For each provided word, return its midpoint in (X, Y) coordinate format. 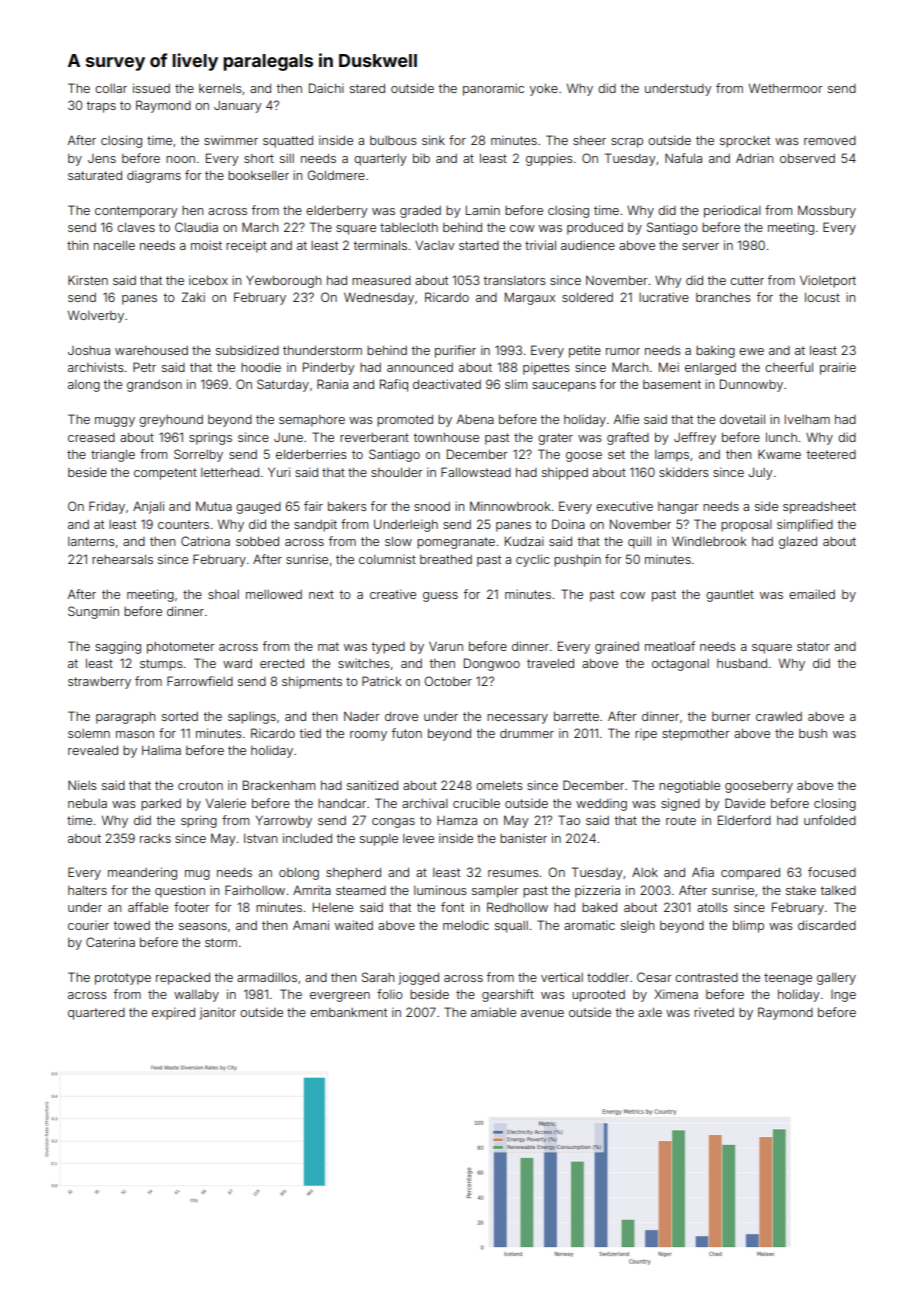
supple (379, 840)
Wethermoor (786, 88)
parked (161, 805)
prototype (123, 979)
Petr (144, 367)
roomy (368, 736)
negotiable (689, 786)
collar (111, 88)
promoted (405, 421)
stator (813, 646)
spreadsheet (819, 508)
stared (367, 88)
